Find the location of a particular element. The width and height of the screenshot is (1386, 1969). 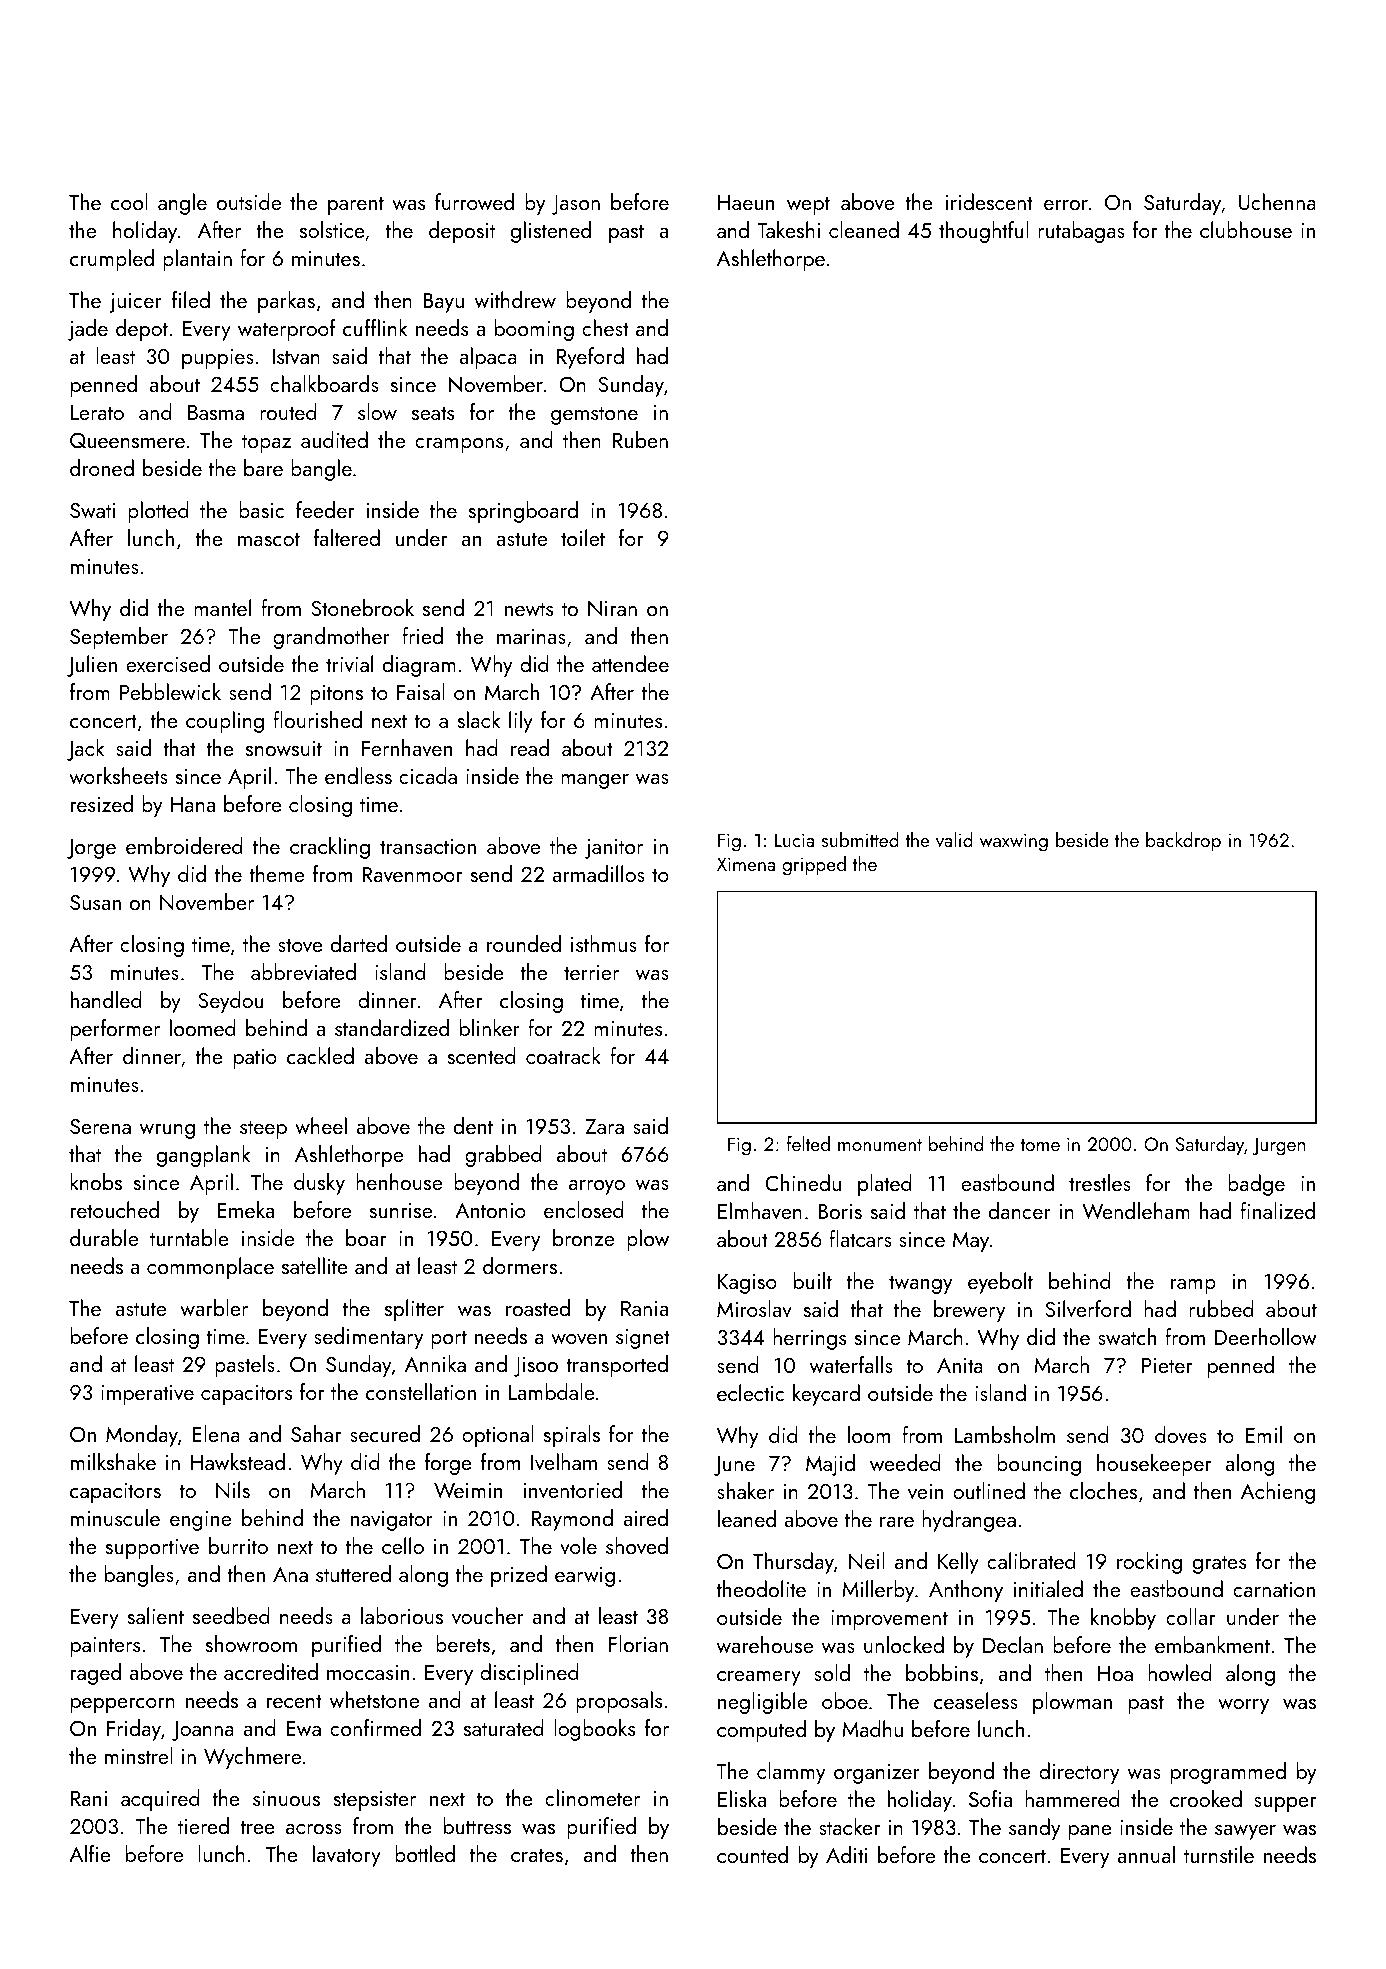

thoughtful is located at coordinates (984, 232).
